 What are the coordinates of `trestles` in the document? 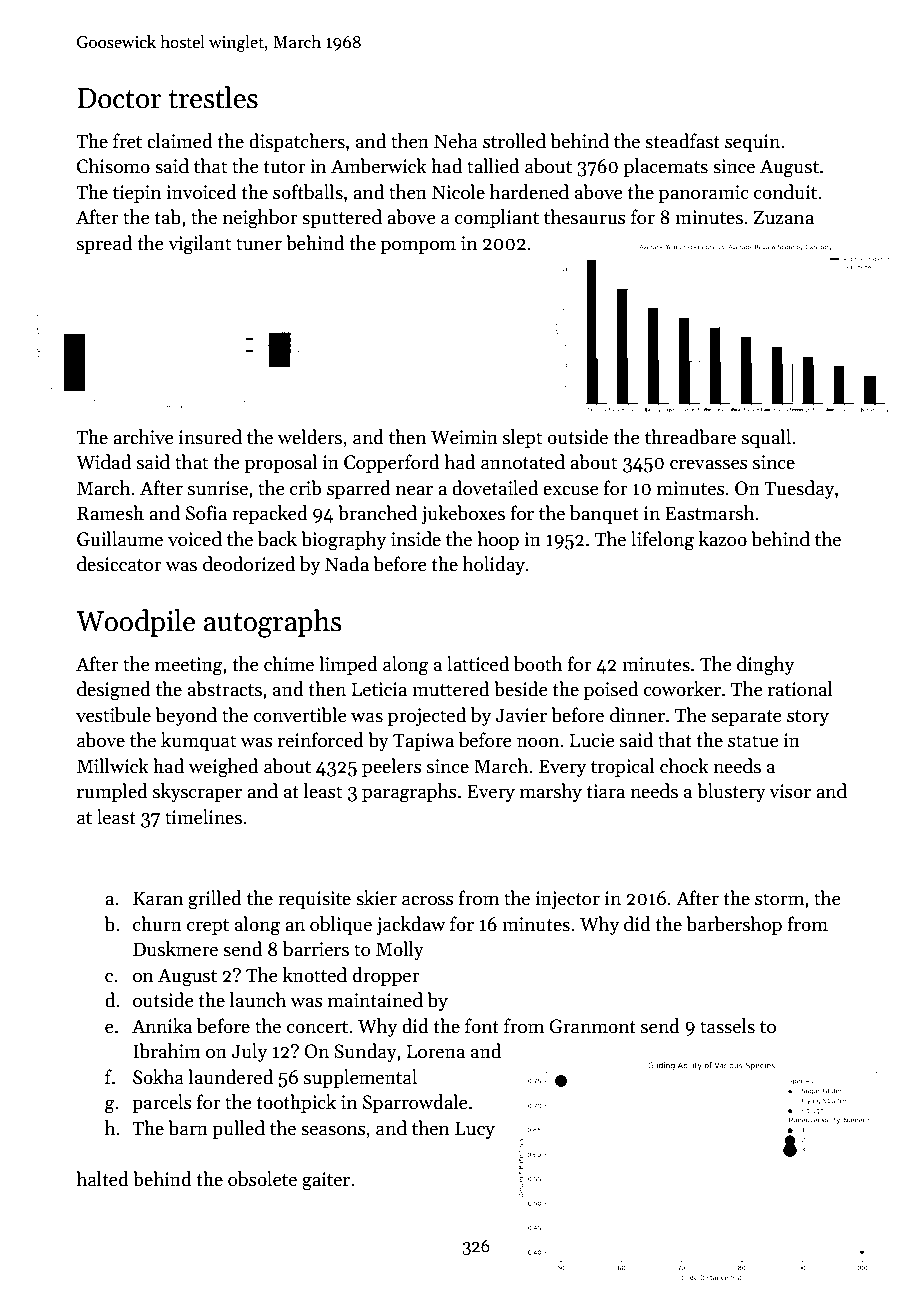 It's located at (213, 97).
